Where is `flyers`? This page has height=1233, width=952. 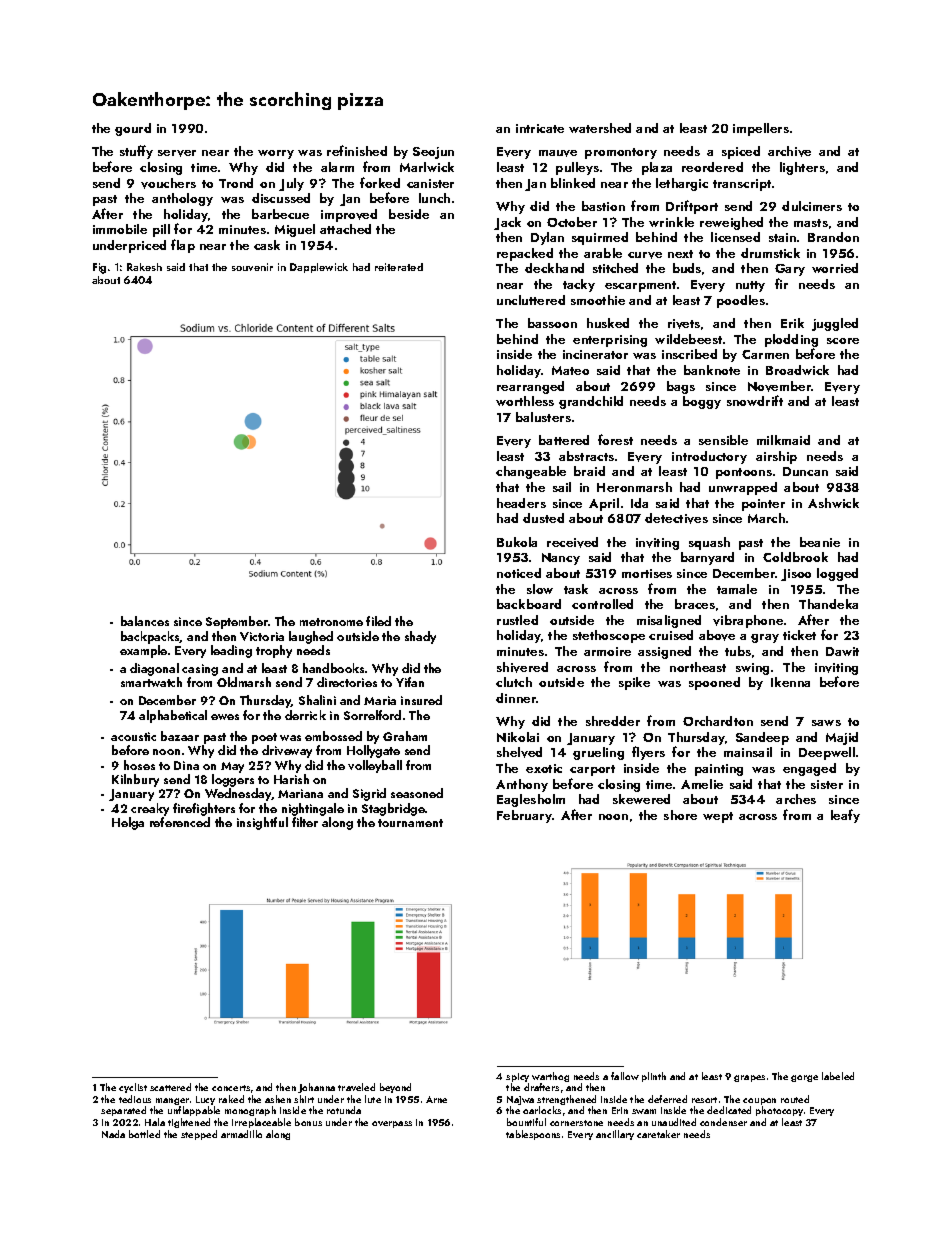 flyers is located at coordinates (648, 753).
